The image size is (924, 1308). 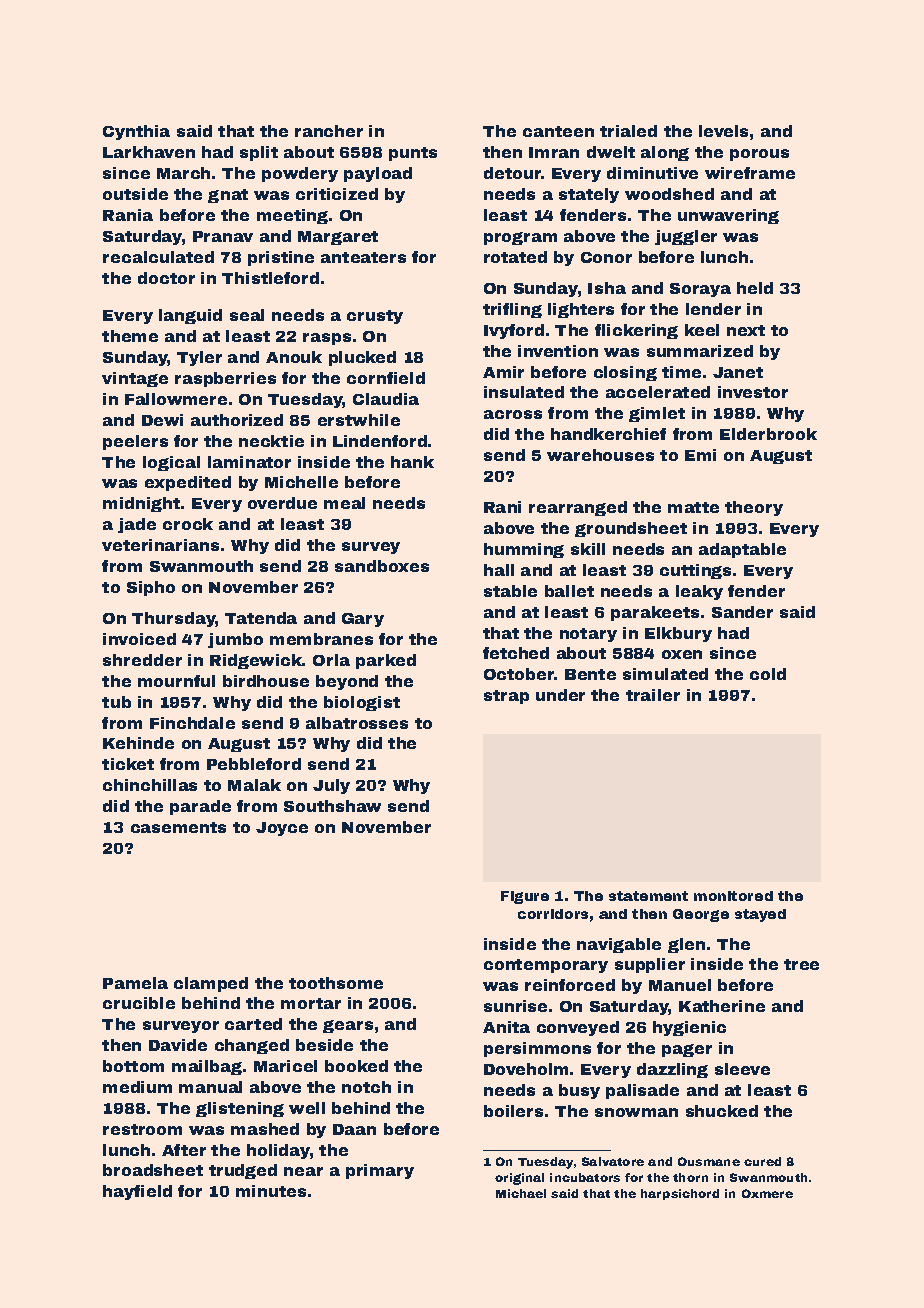 What do you see at coordinates (137, 1087) in the image?
I see `medium` at bounding box center [137, 1087].
